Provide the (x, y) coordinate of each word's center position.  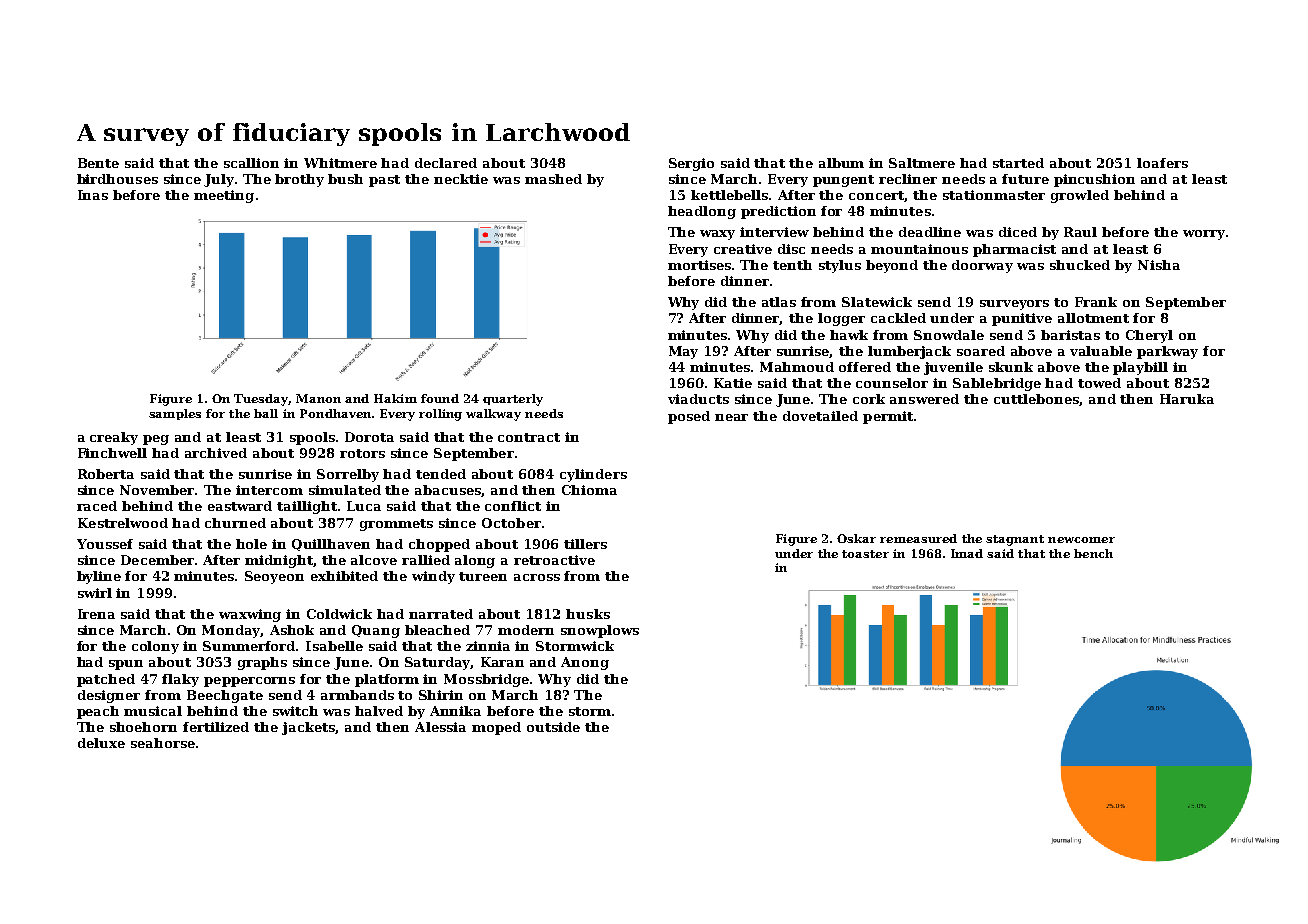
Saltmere (922, 163)
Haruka (1187, 399)
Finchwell (112, 453)
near (731, 417)
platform (387, 680)
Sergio (691, 164)
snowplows (600, 631)
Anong (585, 663)
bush (345, 179)
